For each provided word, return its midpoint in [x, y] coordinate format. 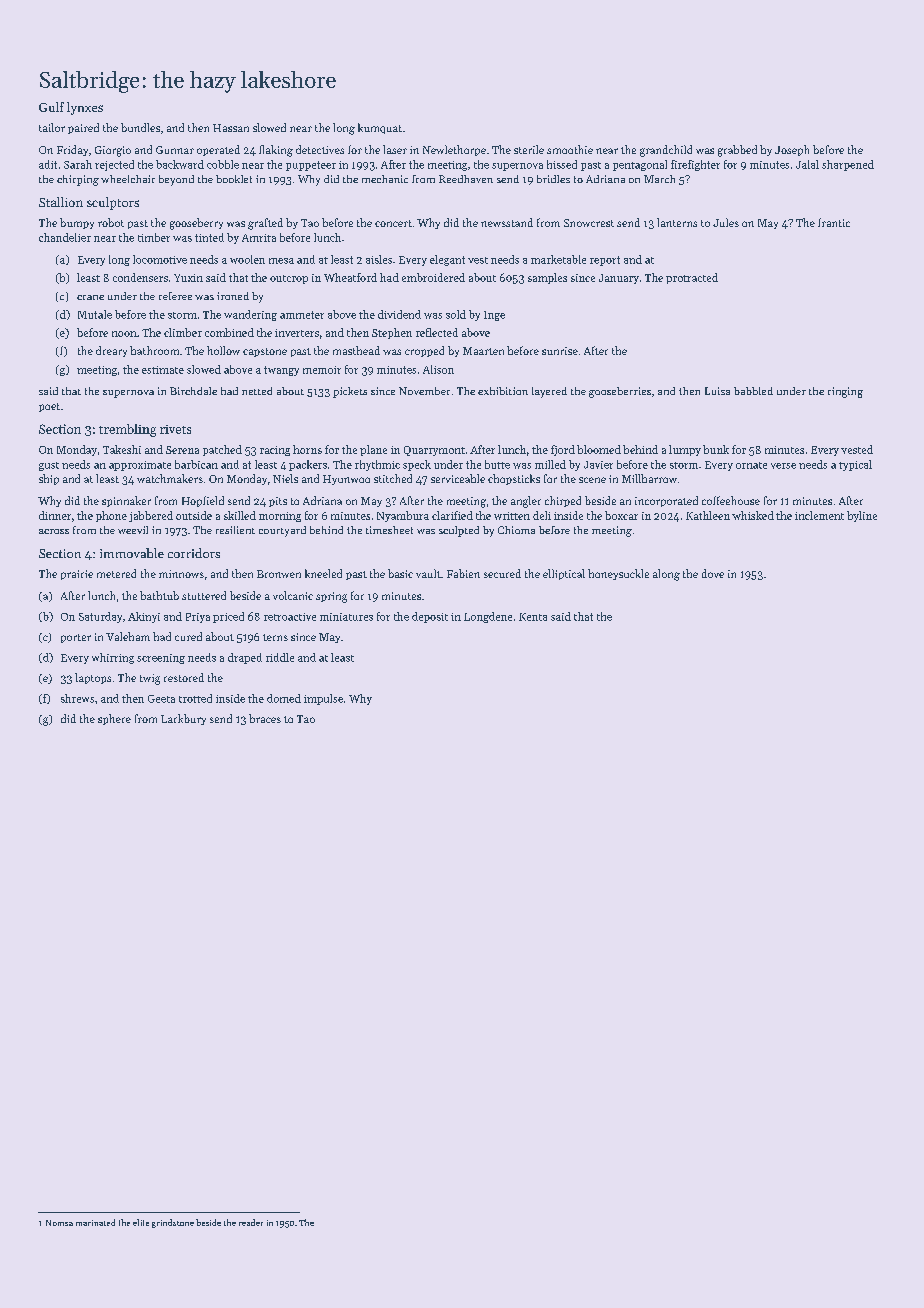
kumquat [380, 128]
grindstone [173, 1223]
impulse [323, 699]
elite [141, 1222]
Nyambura [403, 516]
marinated [95, 1222]
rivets [175, 429]
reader [251, 1222]
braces [265, 718]
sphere [114, 719]
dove [713, 573]
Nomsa [59, 1223]
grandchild [666, 151]
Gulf [51, 107]
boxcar [621, 515]
